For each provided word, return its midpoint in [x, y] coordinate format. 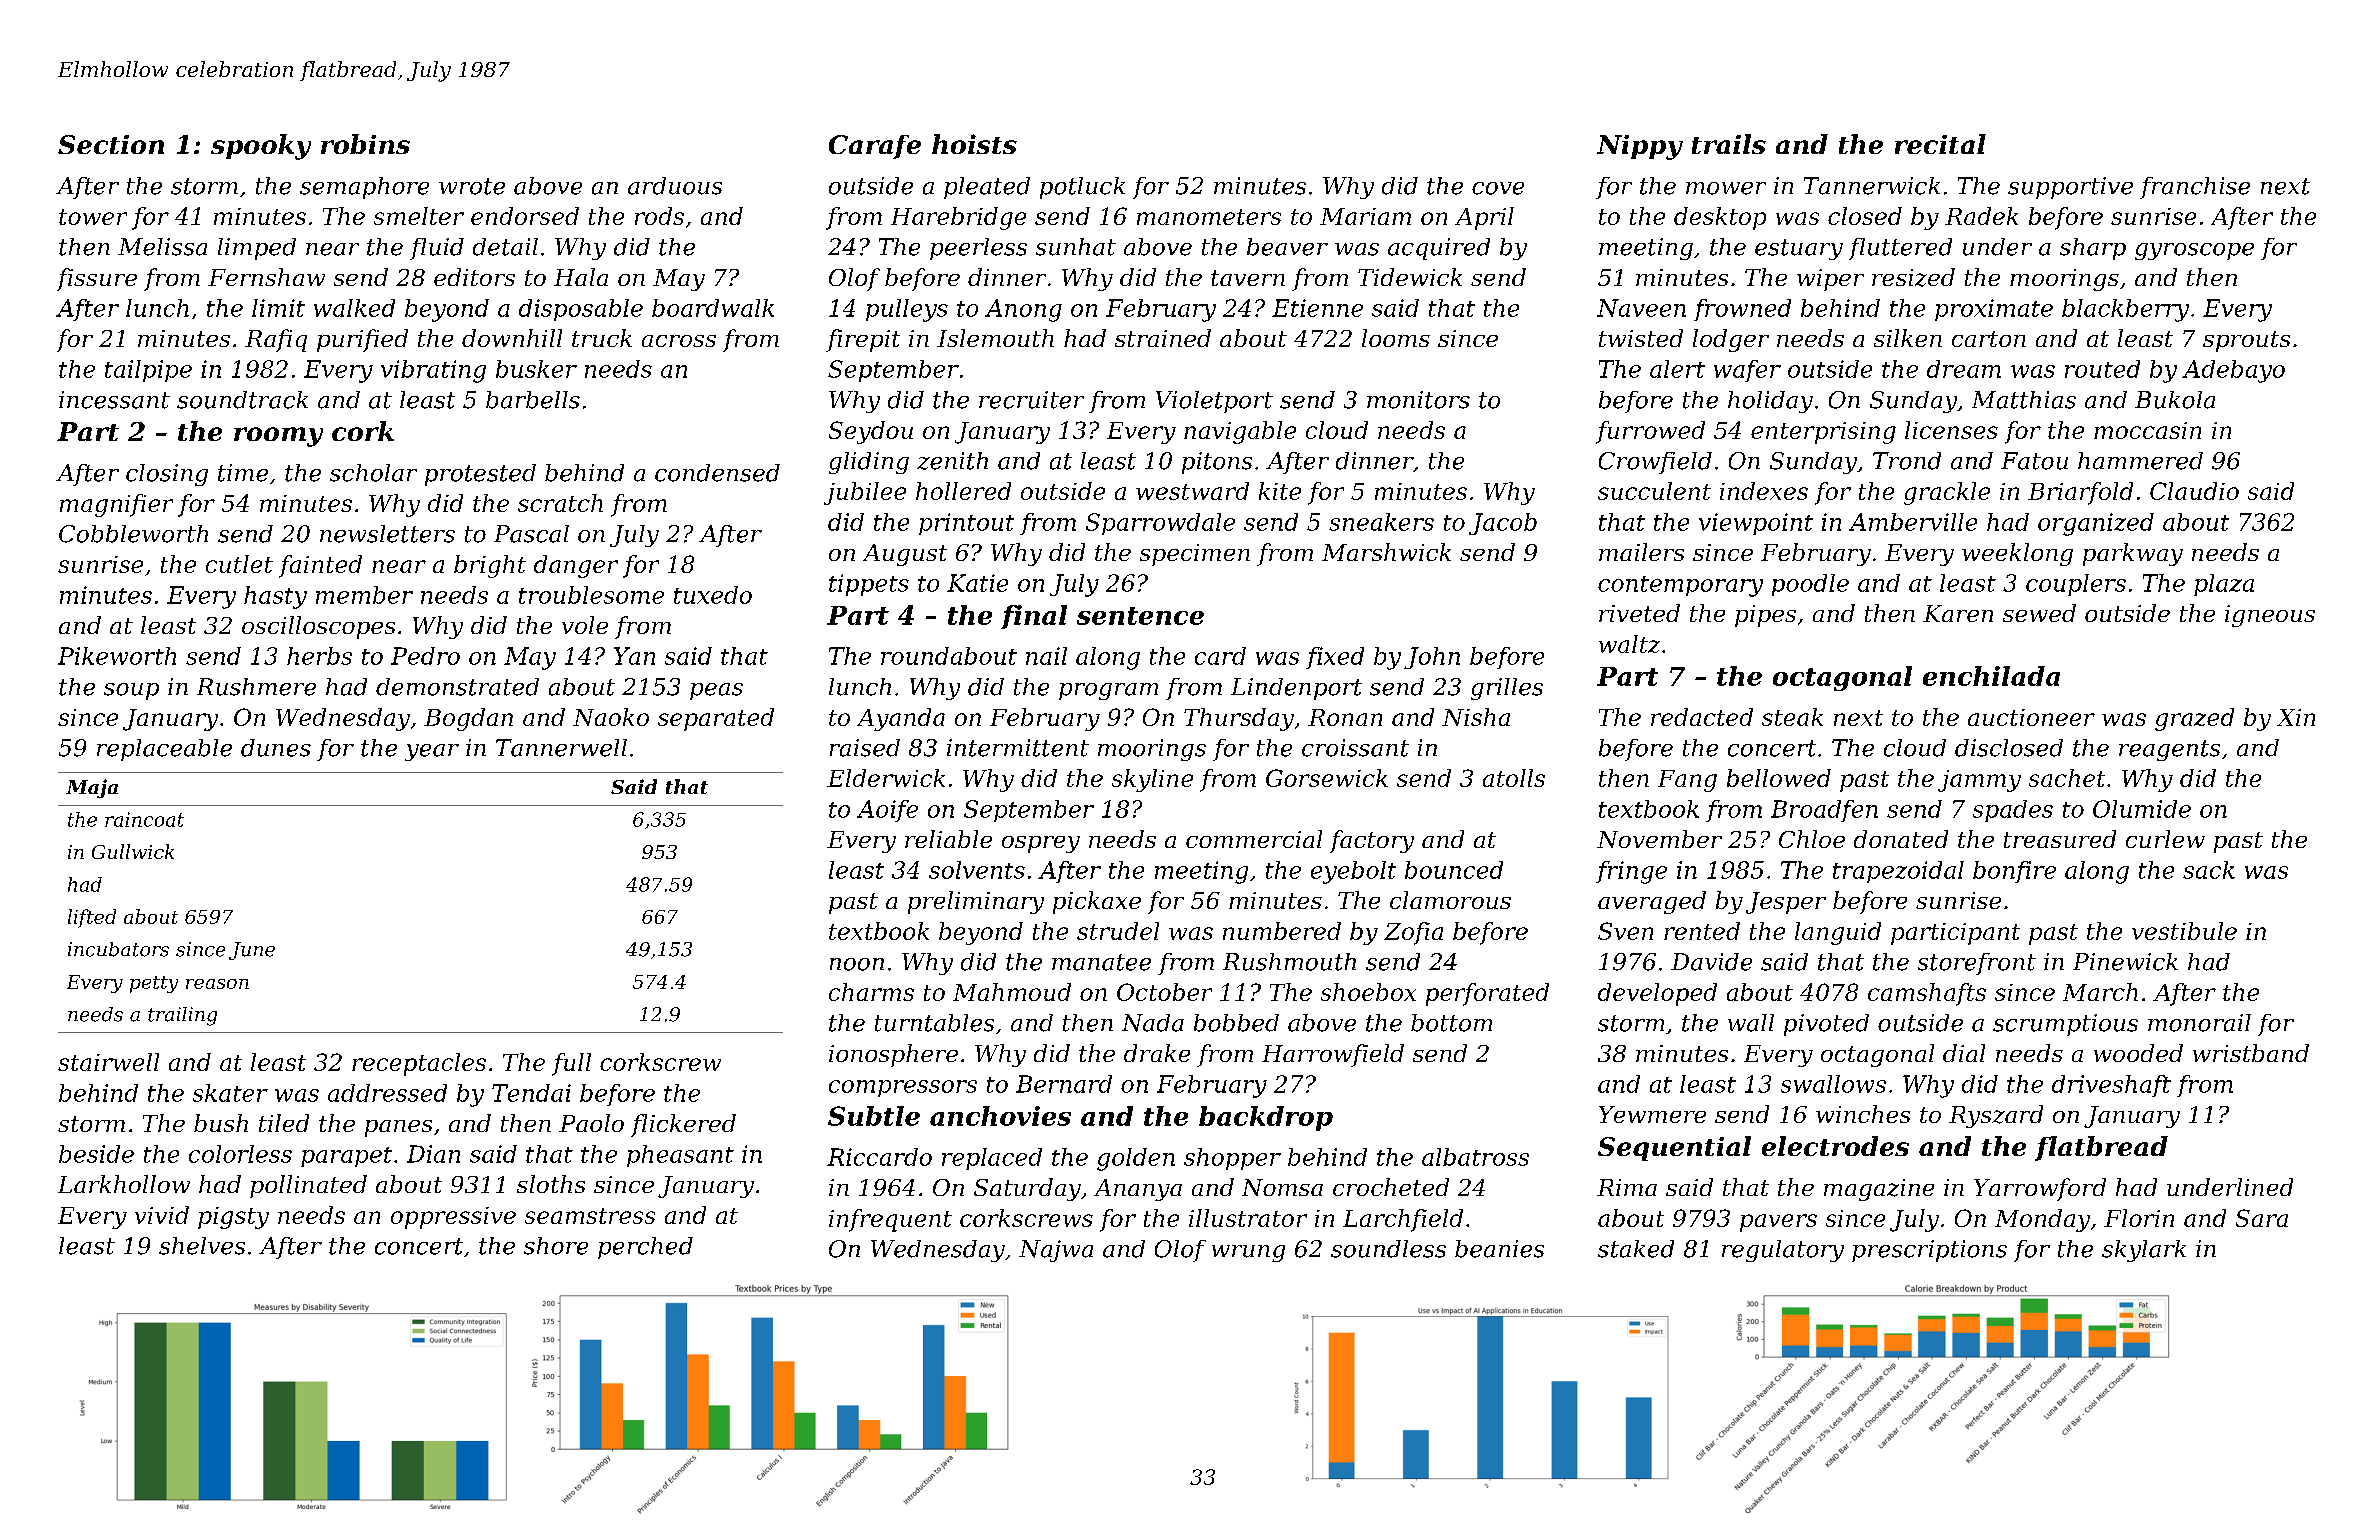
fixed [1335, 658]
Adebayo [2233, 371]
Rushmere [256, 687]
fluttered [1900, 249]
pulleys [907, 310]
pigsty [233, 1218]
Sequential [1674, 1148]
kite [1280, 491]
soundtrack [242, 400]
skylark [2144, 1251]
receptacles [419, 1064]
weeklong [2017, 554]
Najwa [1056, 1251]
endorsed [525, 216]
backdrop [1266, 1118]
